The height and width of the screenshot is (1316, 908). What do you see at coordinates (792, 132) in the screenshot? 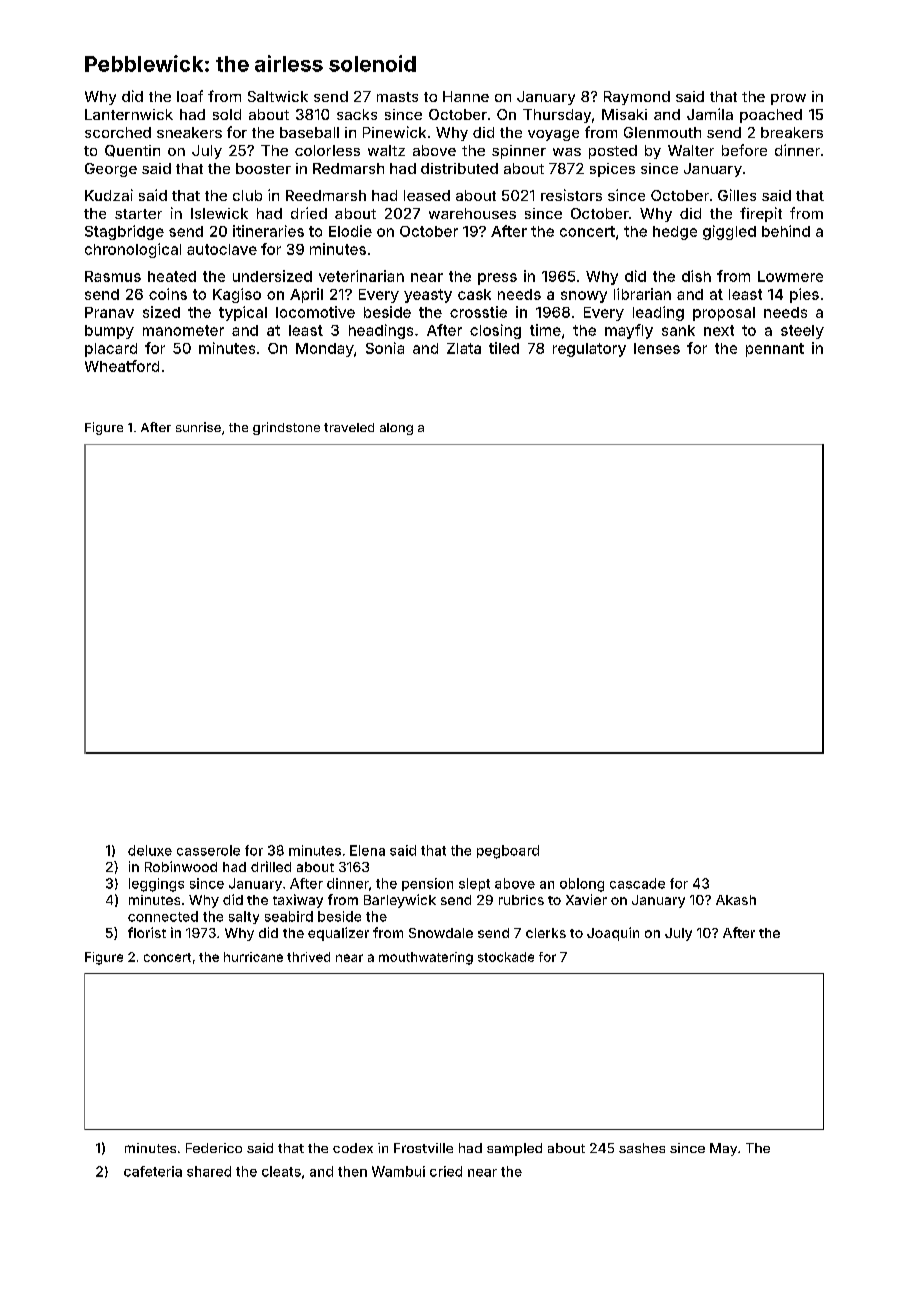
I see `breakers` at bounding box center [792, 132].
